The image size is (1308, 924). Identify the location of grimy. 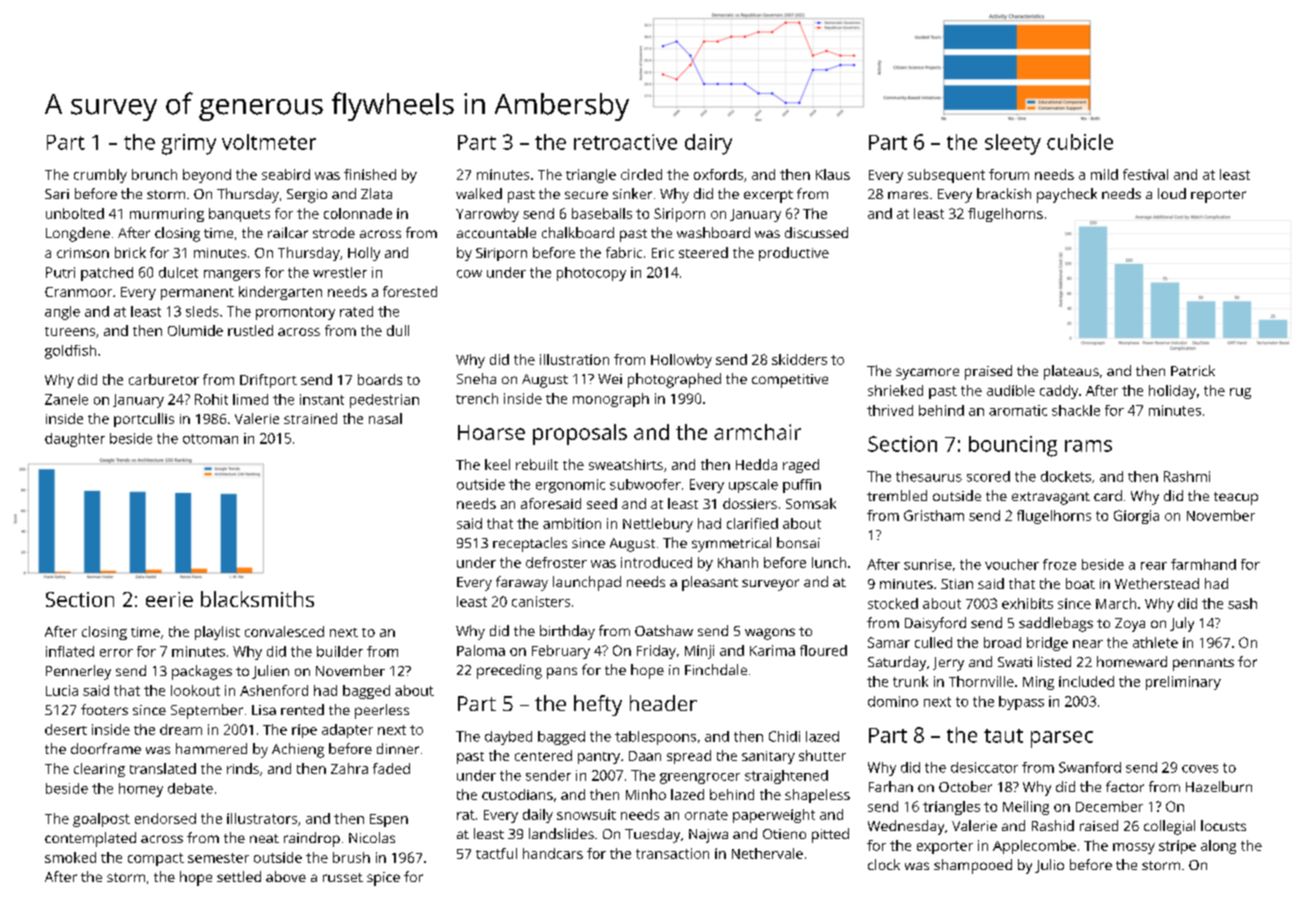
(189, 144).
